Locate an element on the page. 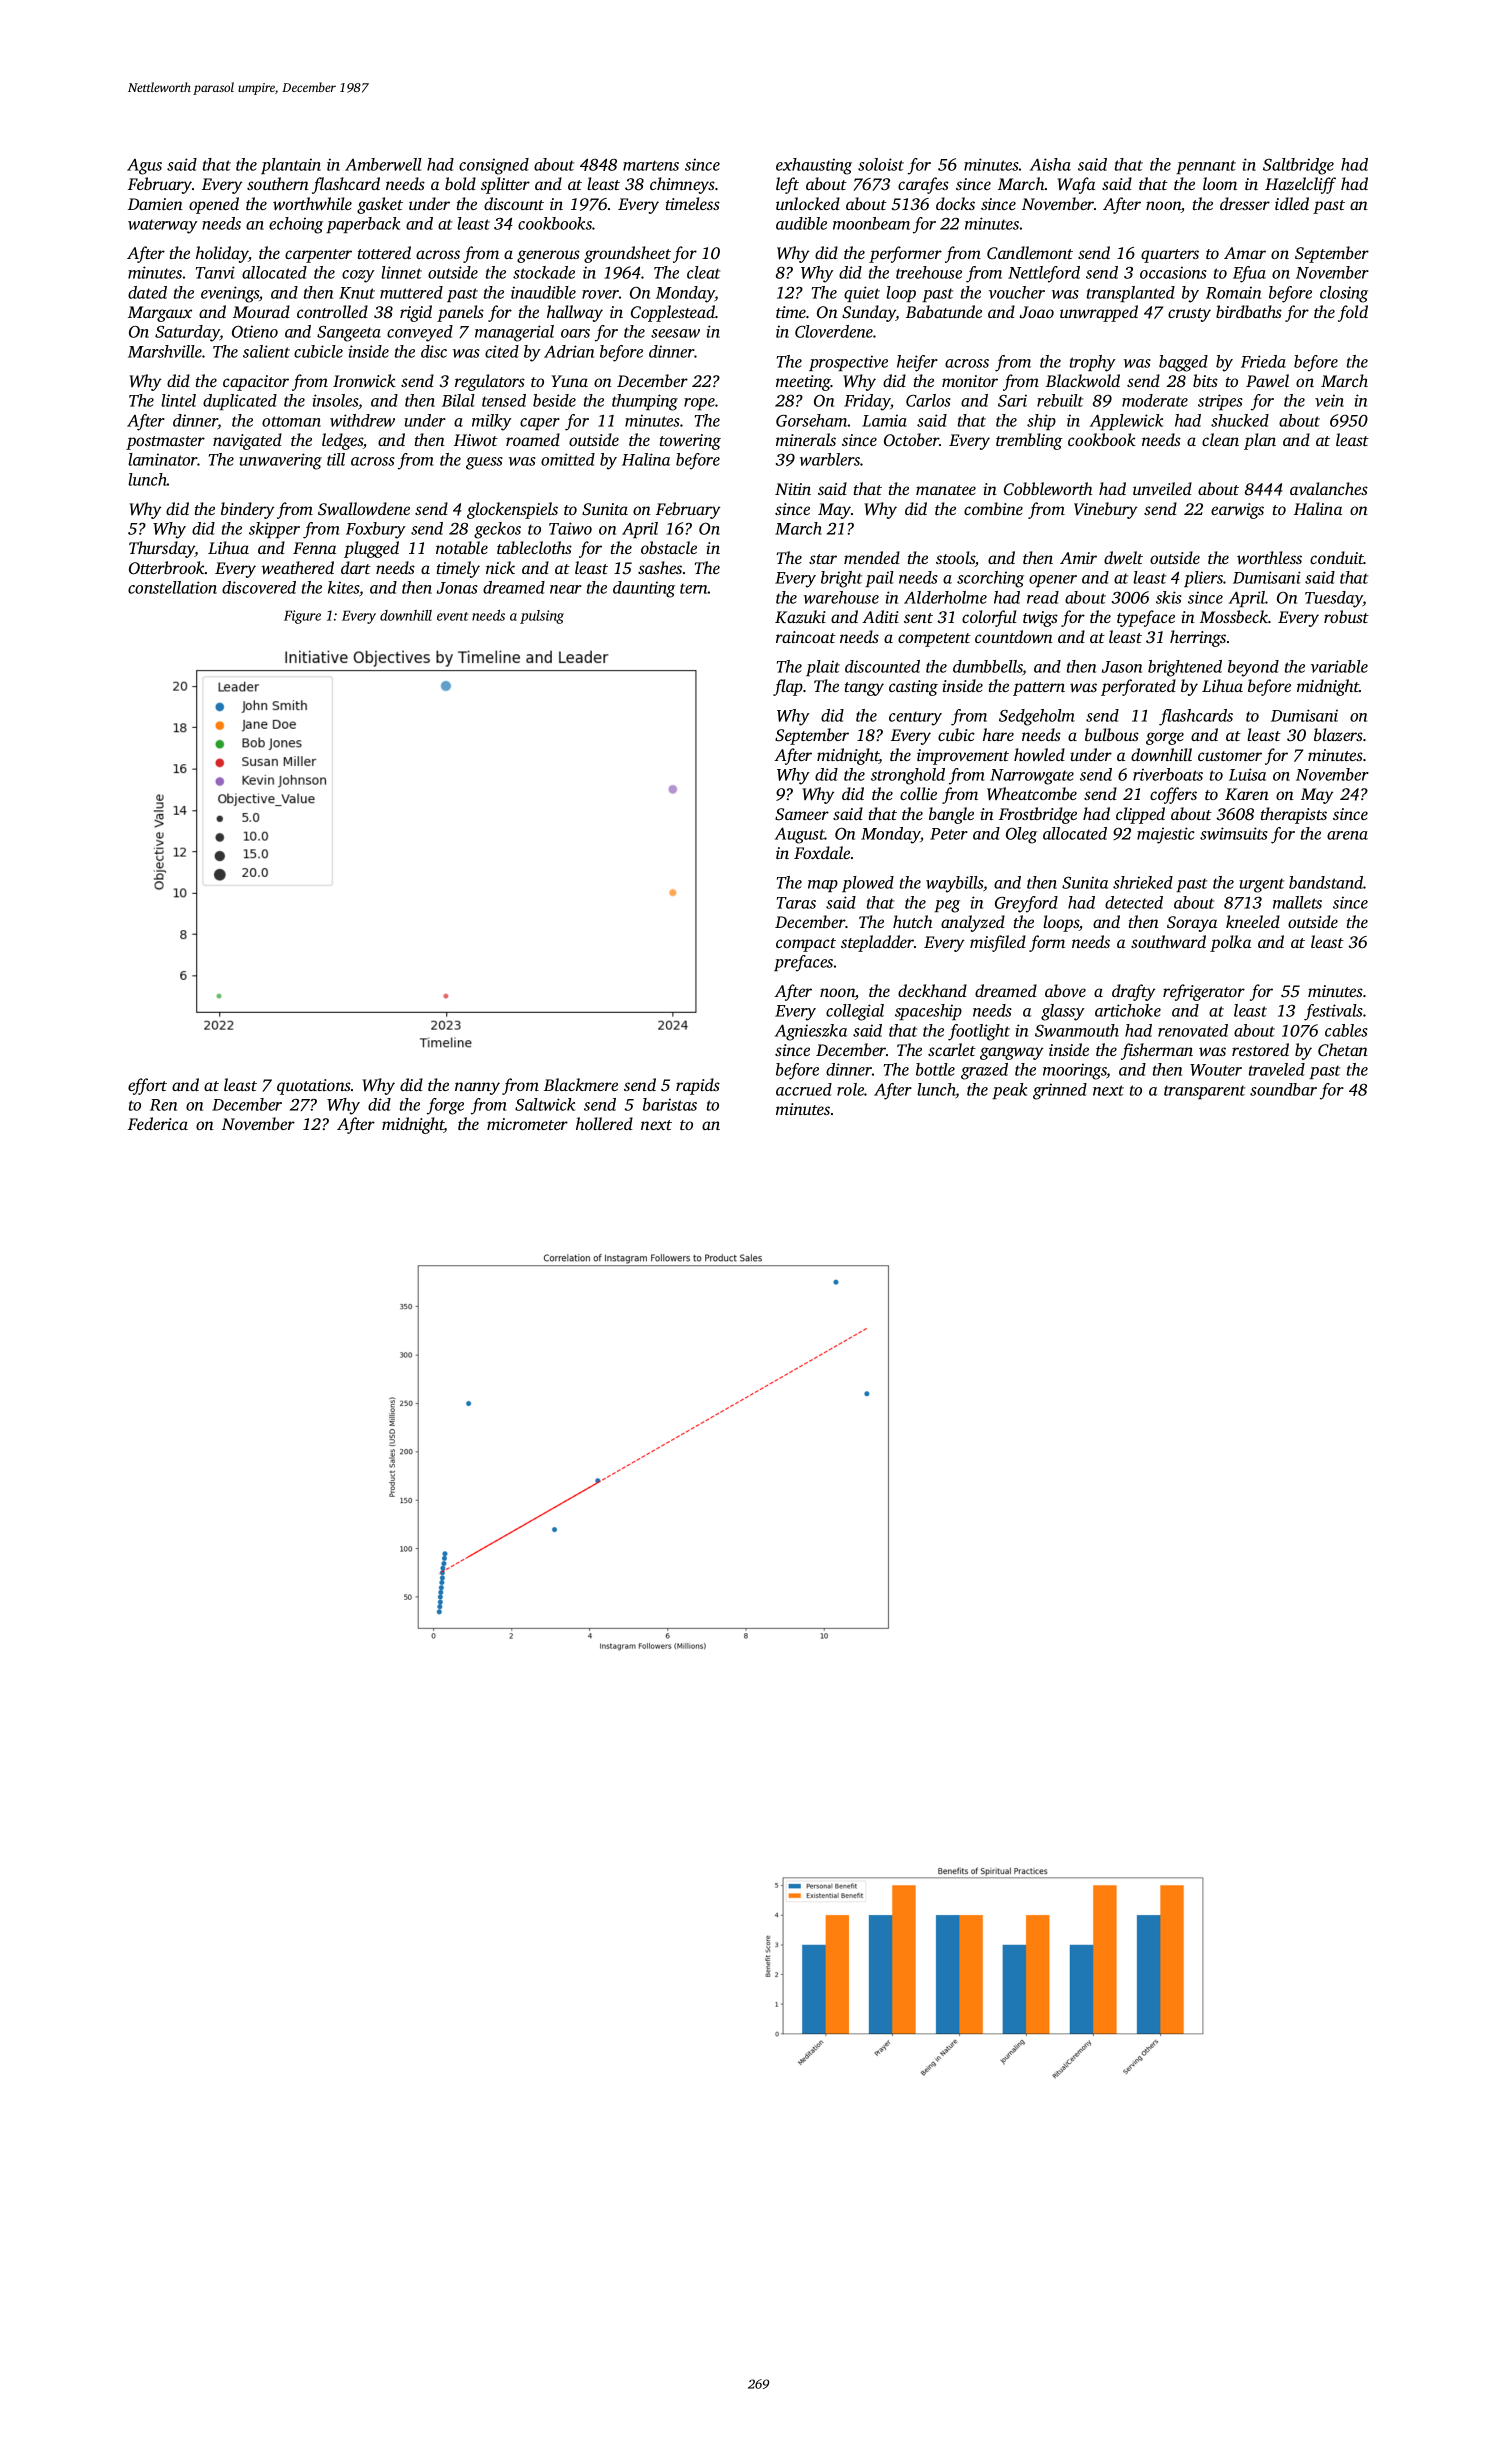 The width and height of the image is (1496, 2464). pulsing is located at coordinates (542, 617).
